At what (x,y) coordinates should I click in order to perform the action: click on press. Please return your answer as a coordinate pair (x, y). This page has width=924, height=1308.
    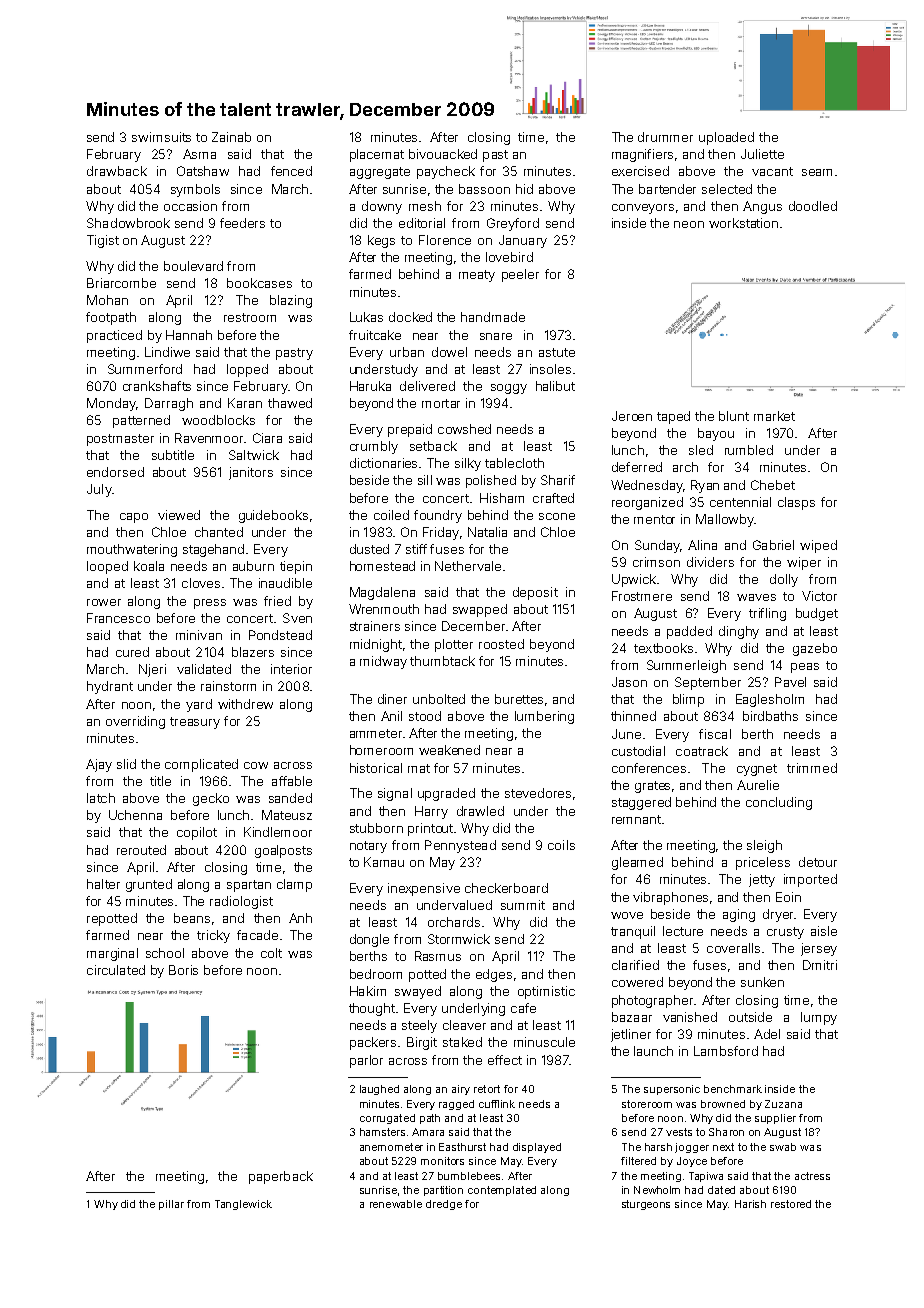
    Looking at the image, I should click on (210, 604).
